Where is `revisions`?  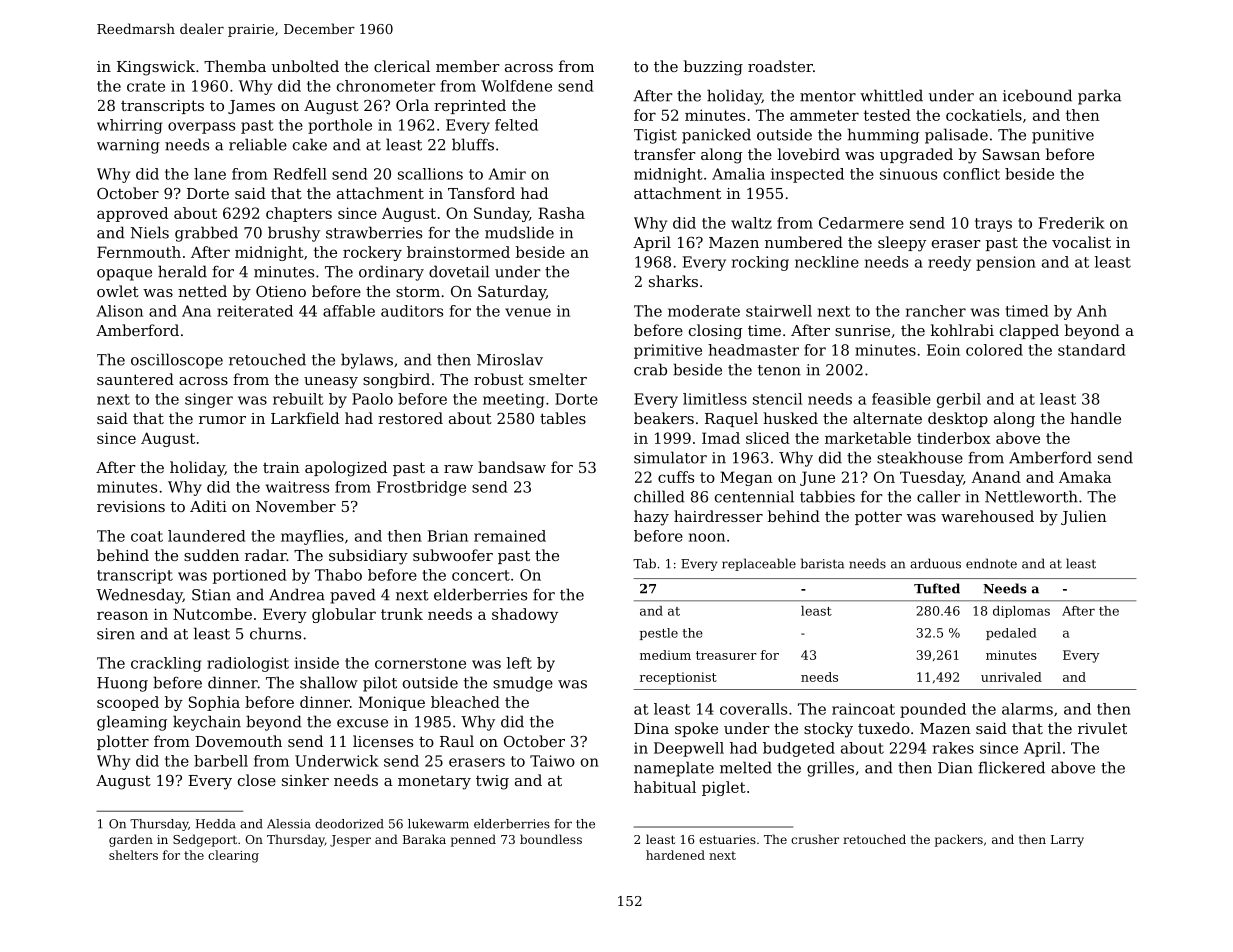 revisions is located at coordinates (131, 506).
